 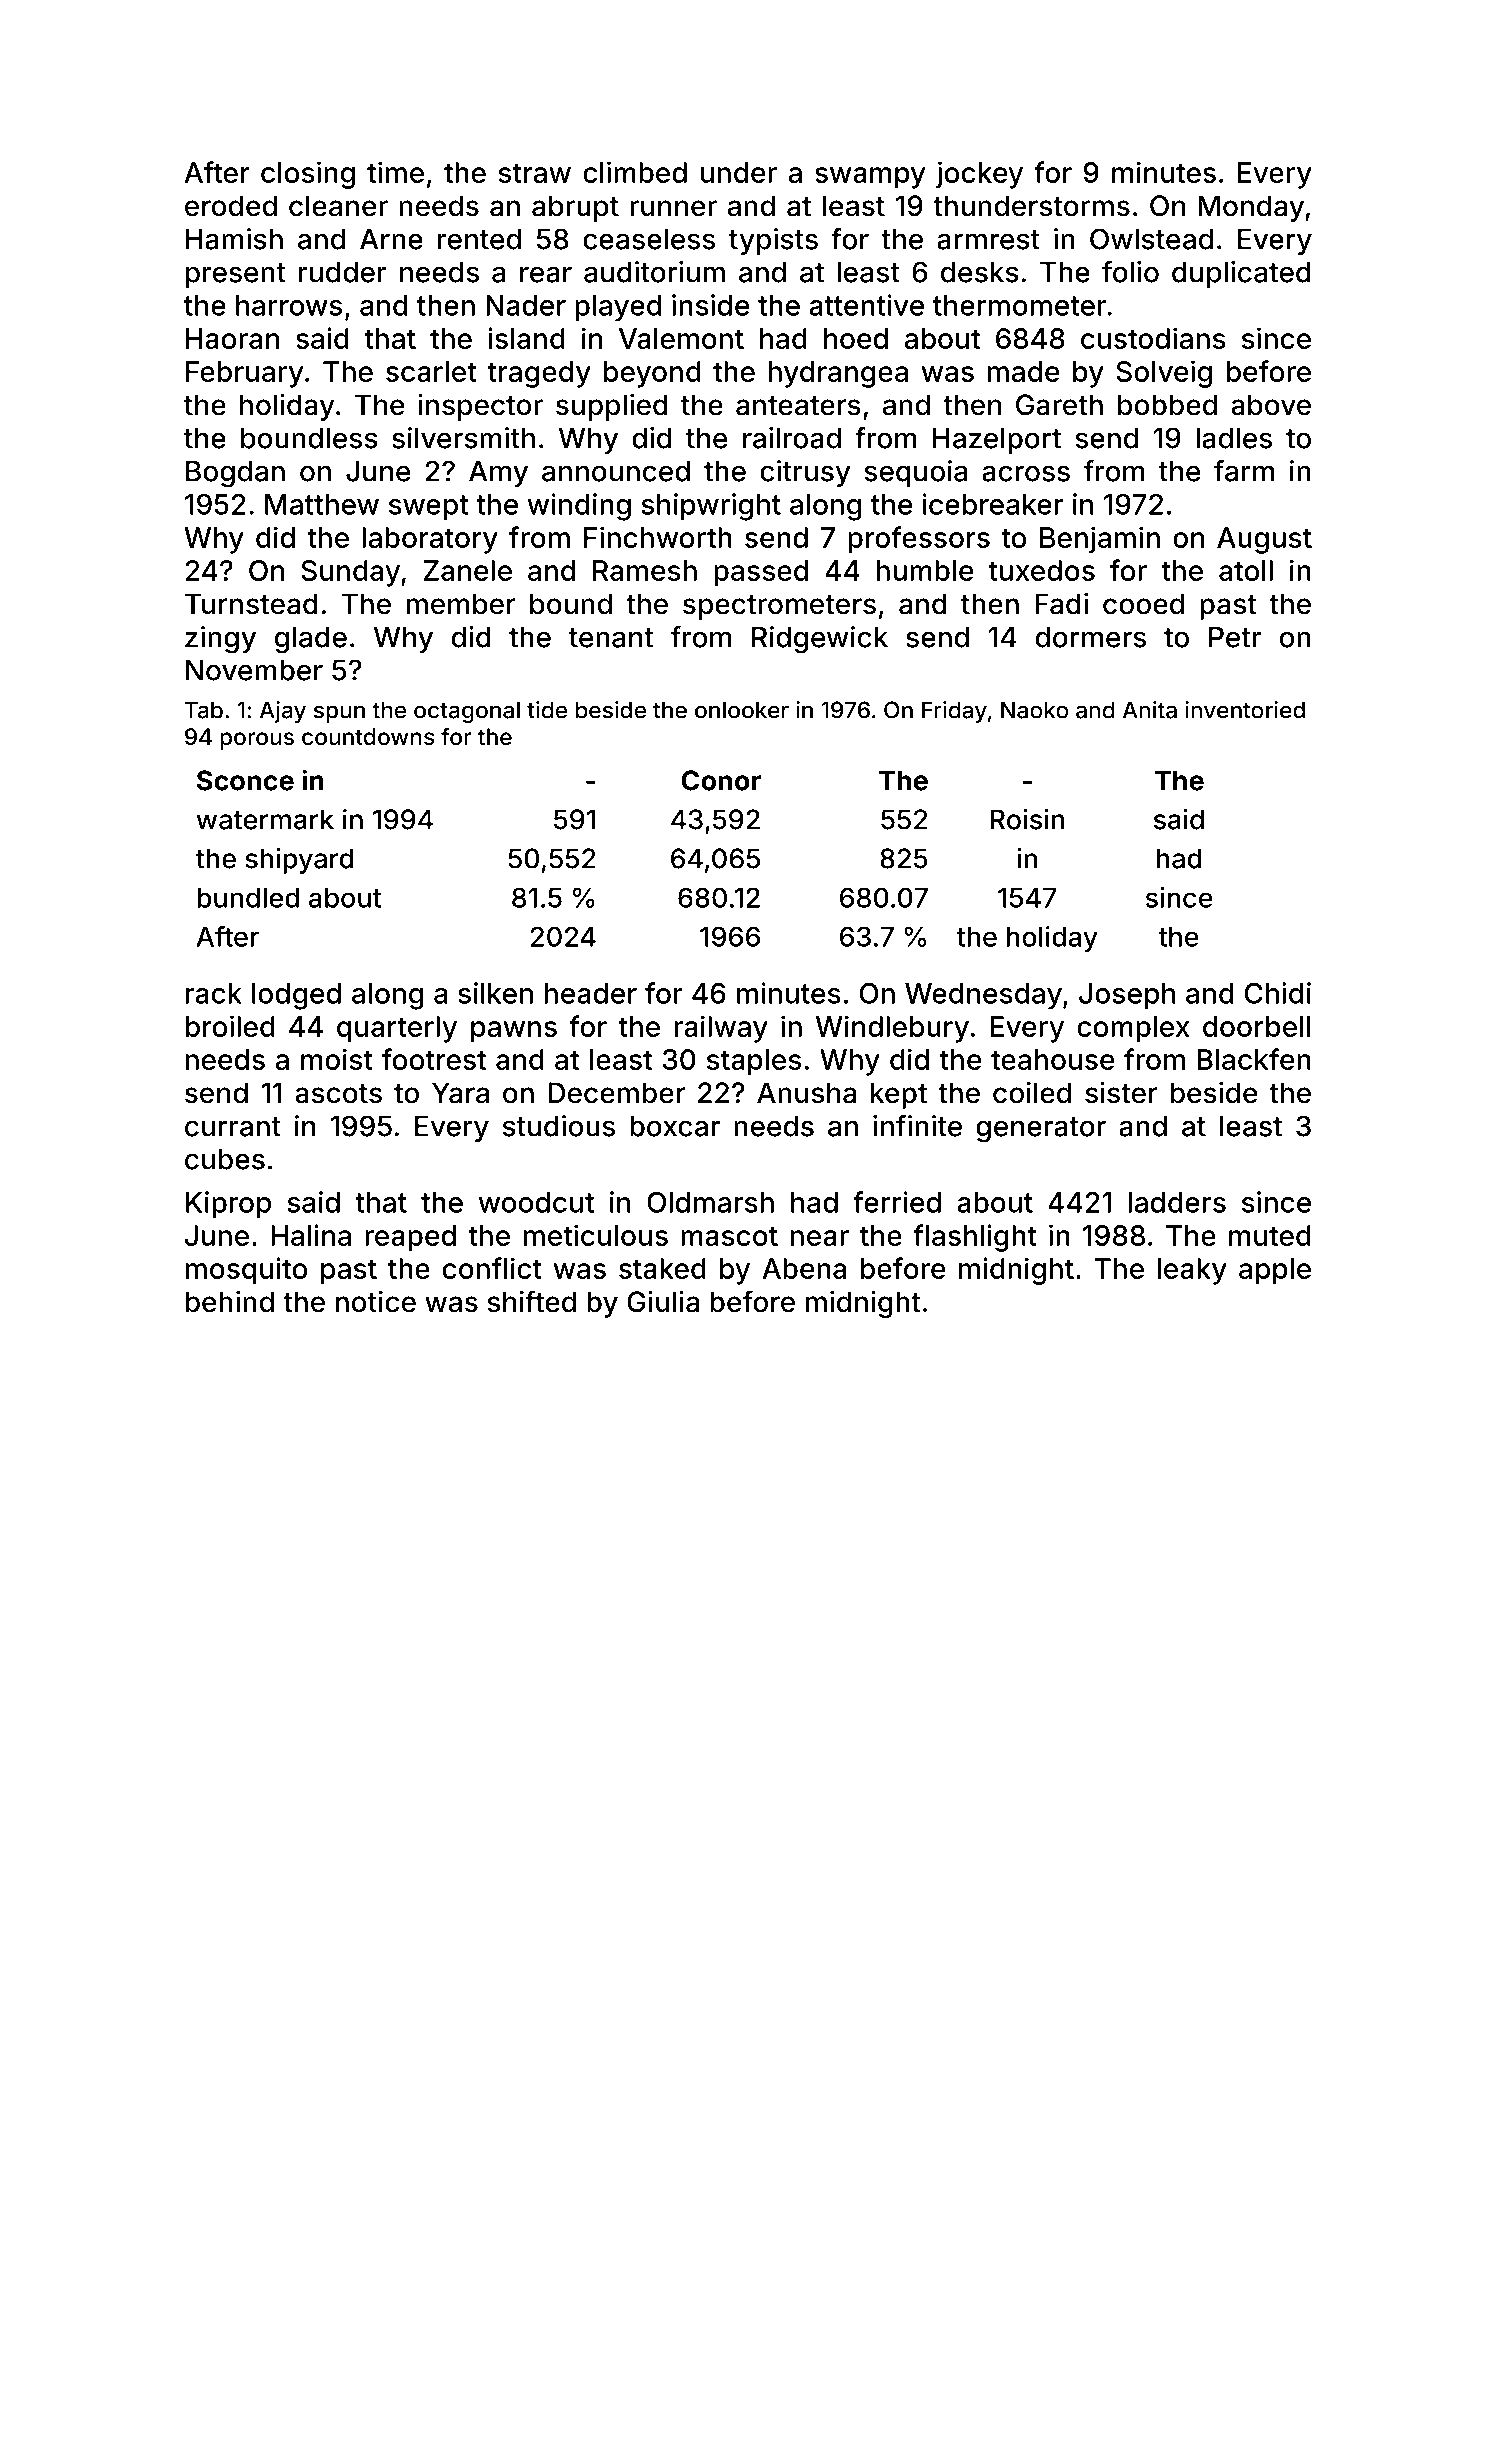 What do you see at coordinates (495, 993) in the page?
I see `silken` at bounding box center [495, 993].
